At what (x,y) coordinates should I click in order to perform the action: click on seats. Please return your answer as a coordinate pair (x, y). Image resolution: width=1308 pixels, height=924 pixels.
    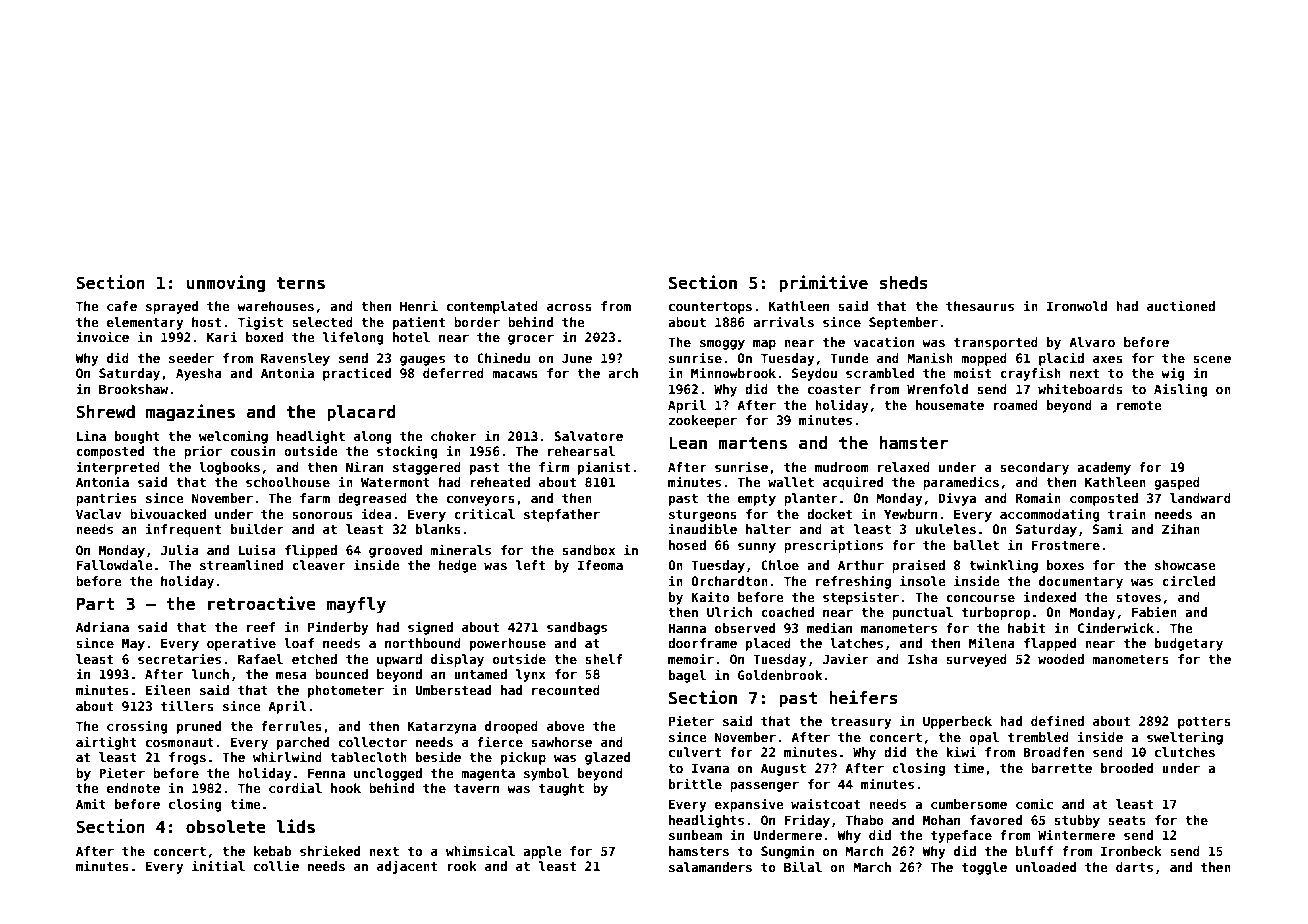
    Looking at the image, I should click on (1127, 820).
